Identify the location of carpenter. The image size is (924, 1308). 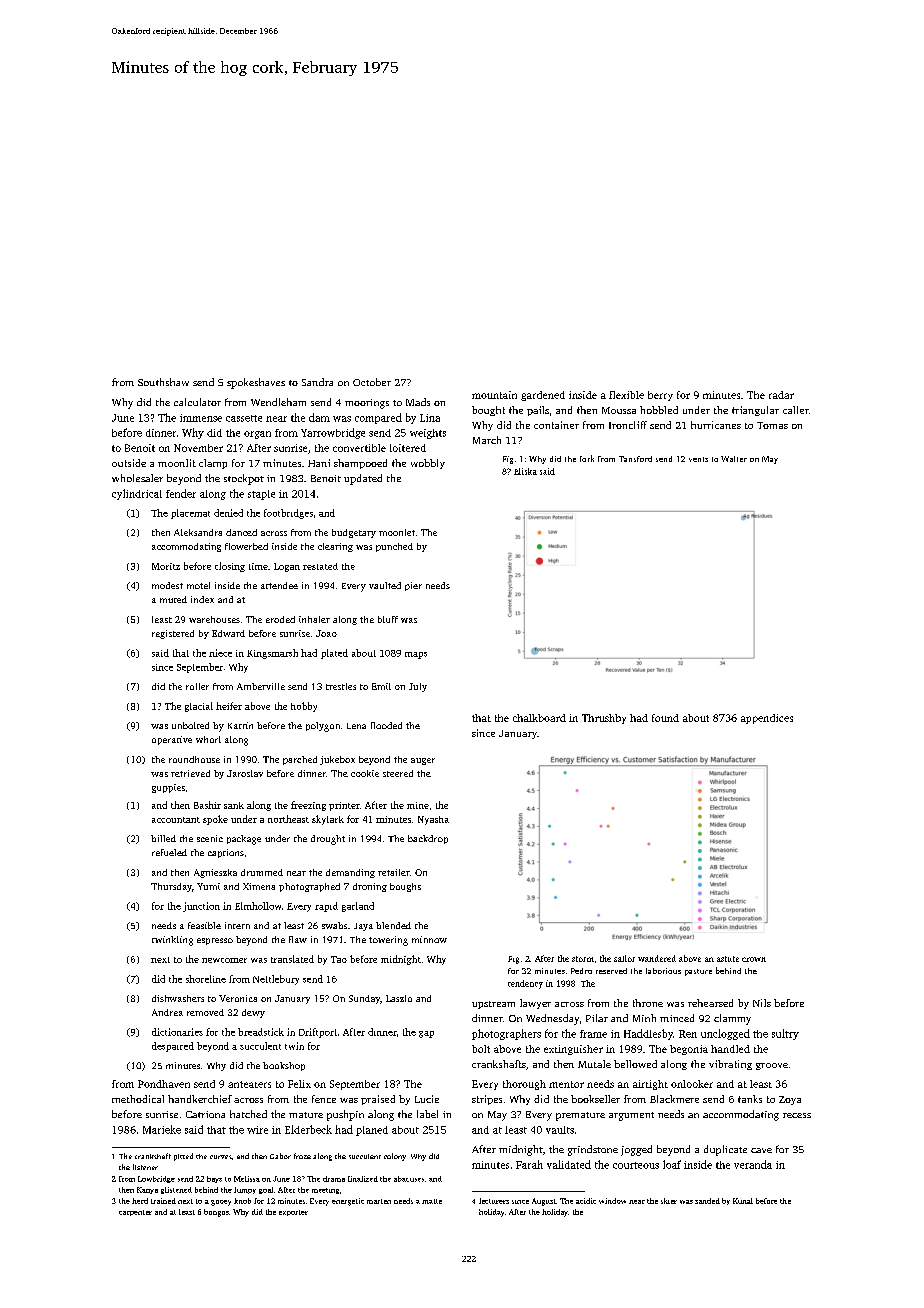
(135, 1213).
